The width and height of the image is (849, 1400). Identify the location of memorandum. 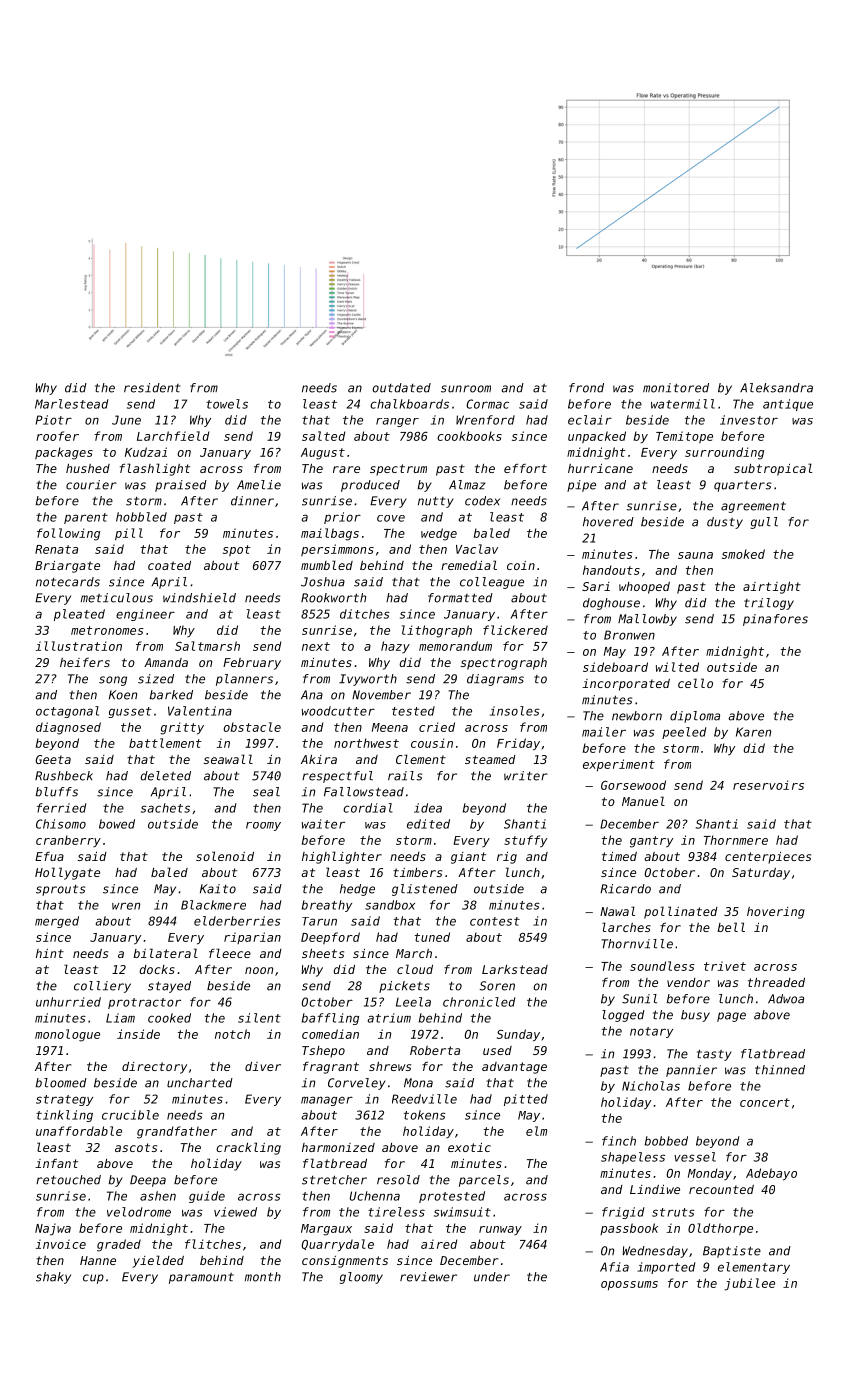
(455, 646).
